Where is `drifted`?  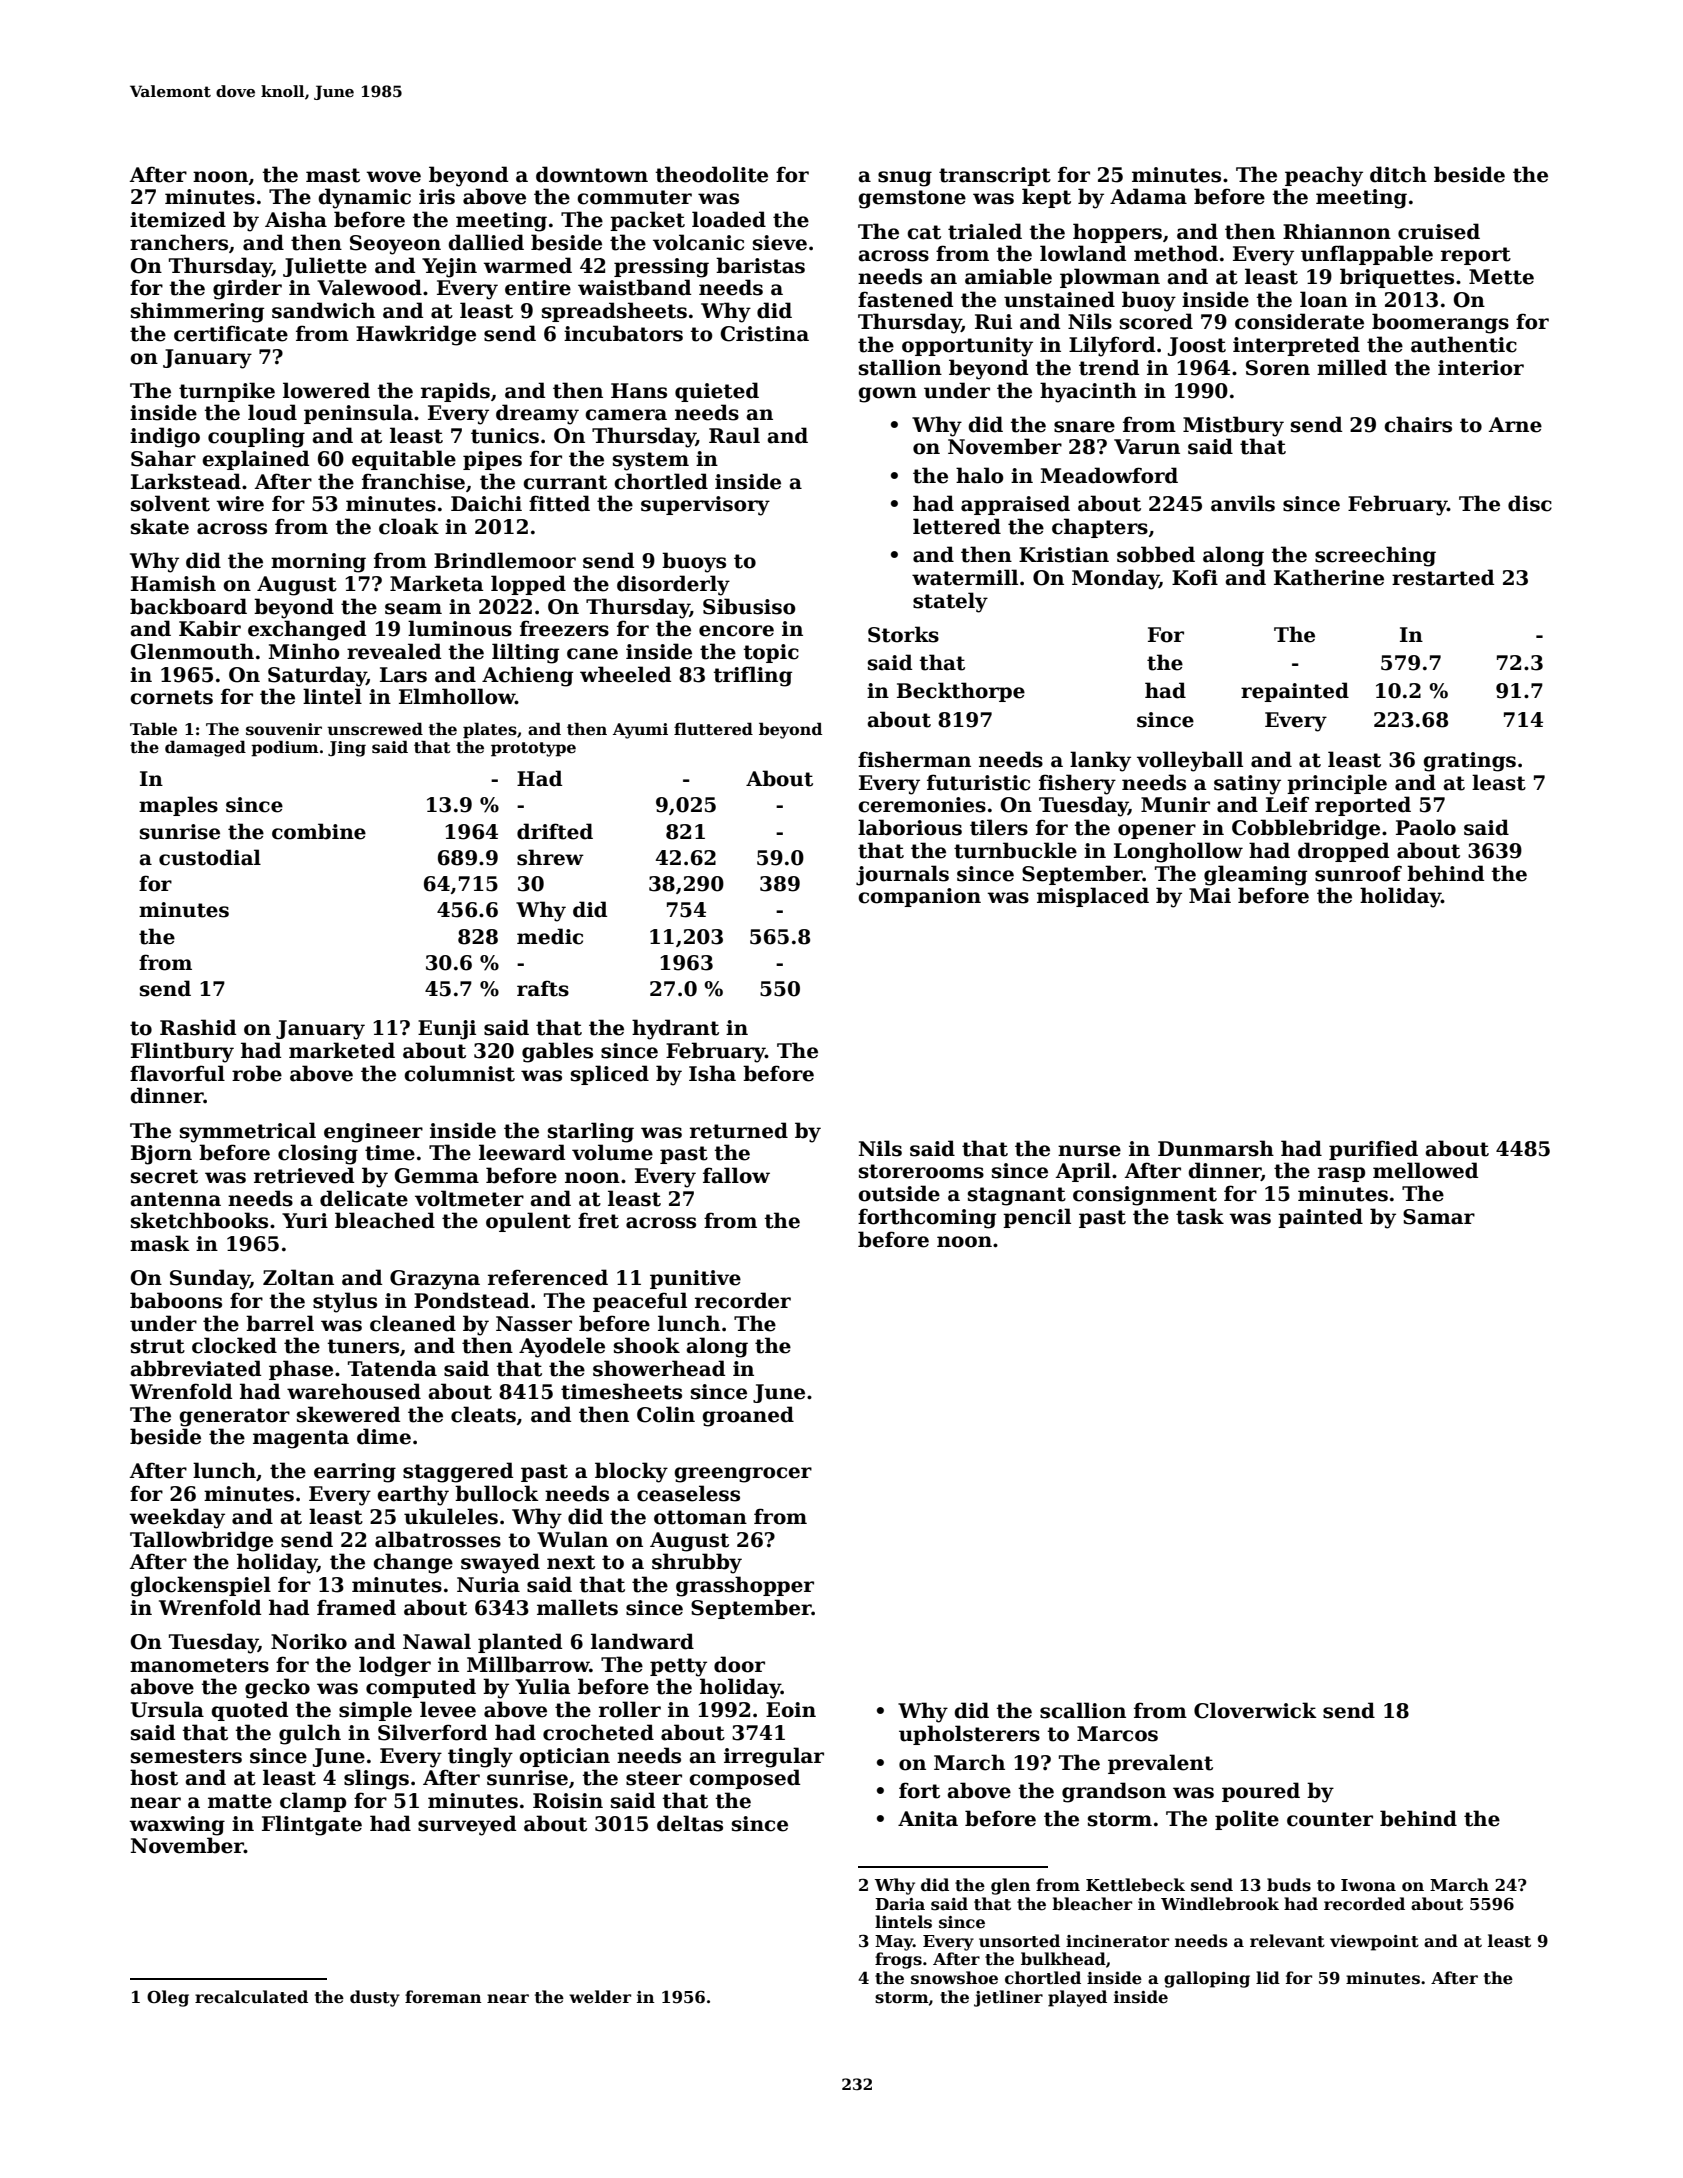 drifted is located at coordinates (555, 831).
